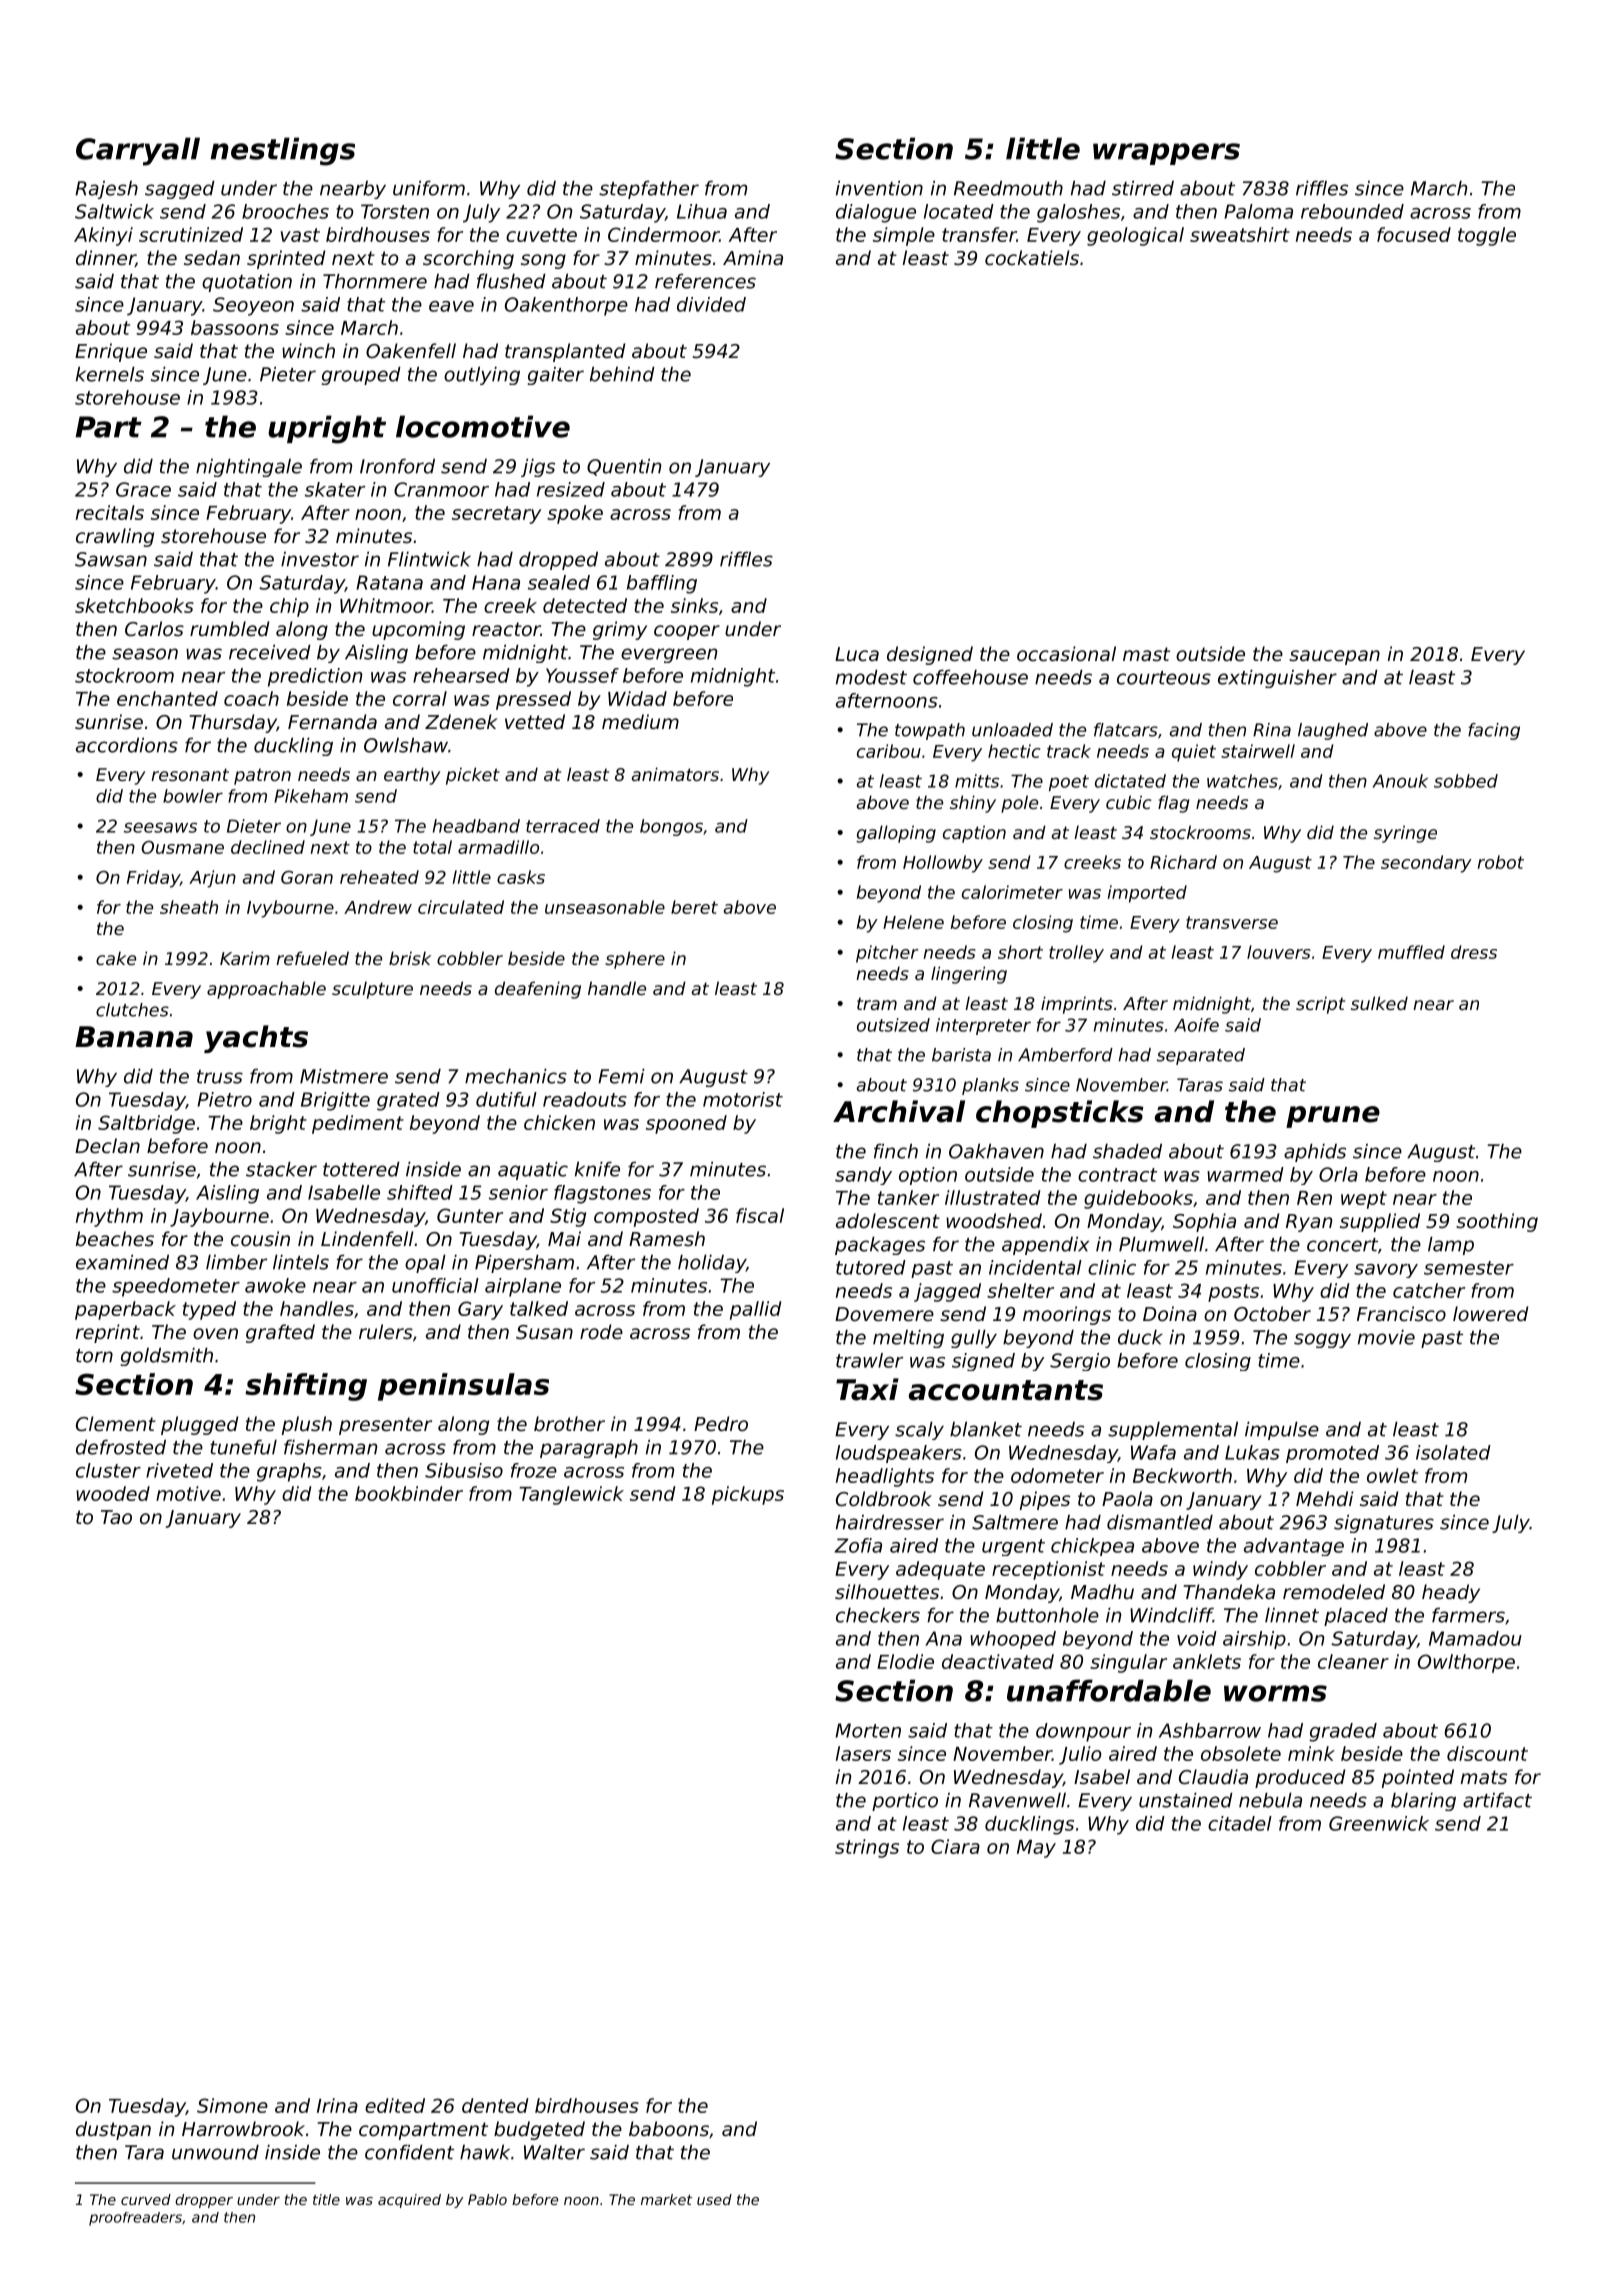 This screenshot has width=1620, height=2292. Describe the element at coordinates (111, 352) in the screenshot. I see `Enrique` at that location.
